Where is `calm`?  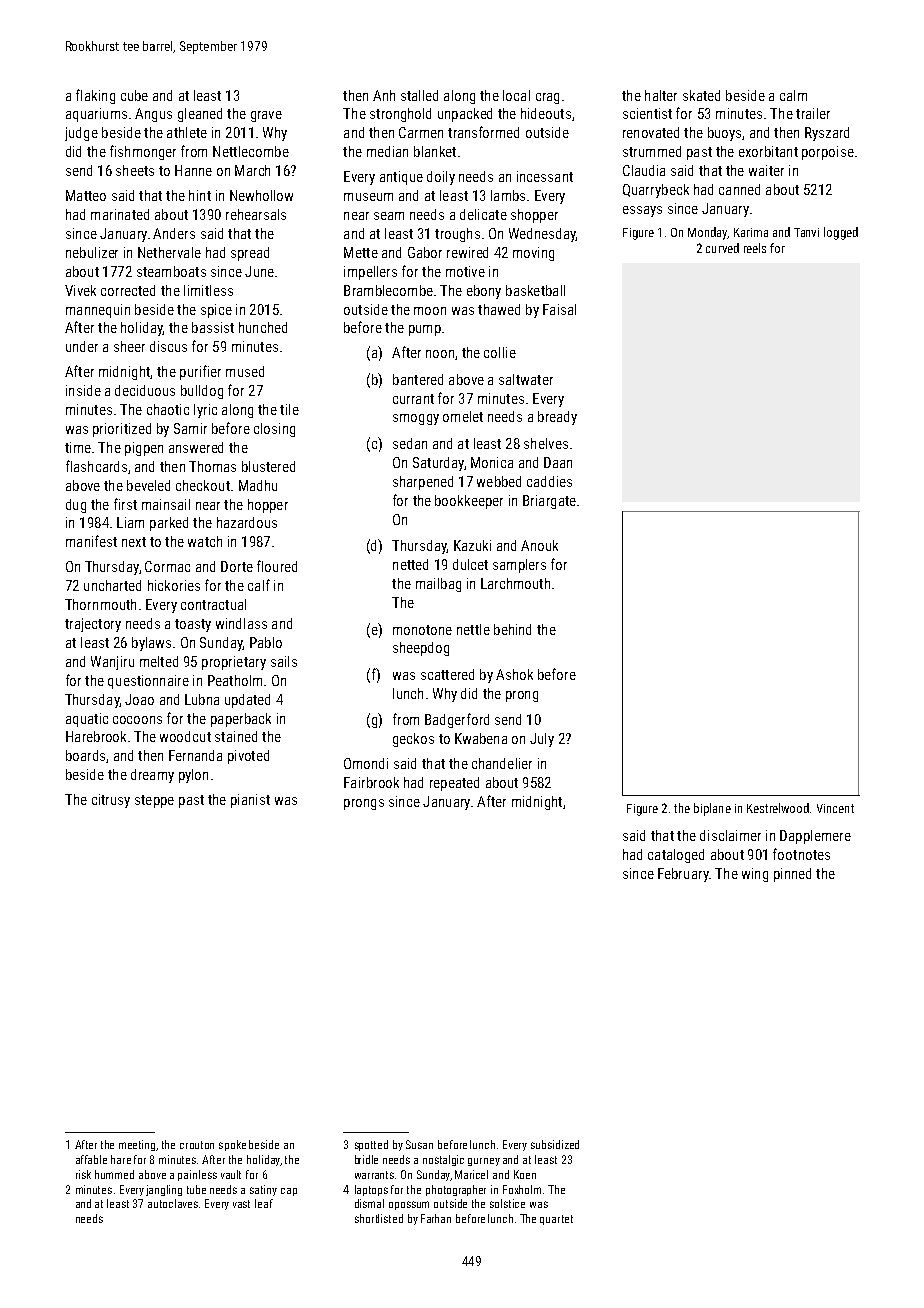 calm is located at coordinates (793, 95).
